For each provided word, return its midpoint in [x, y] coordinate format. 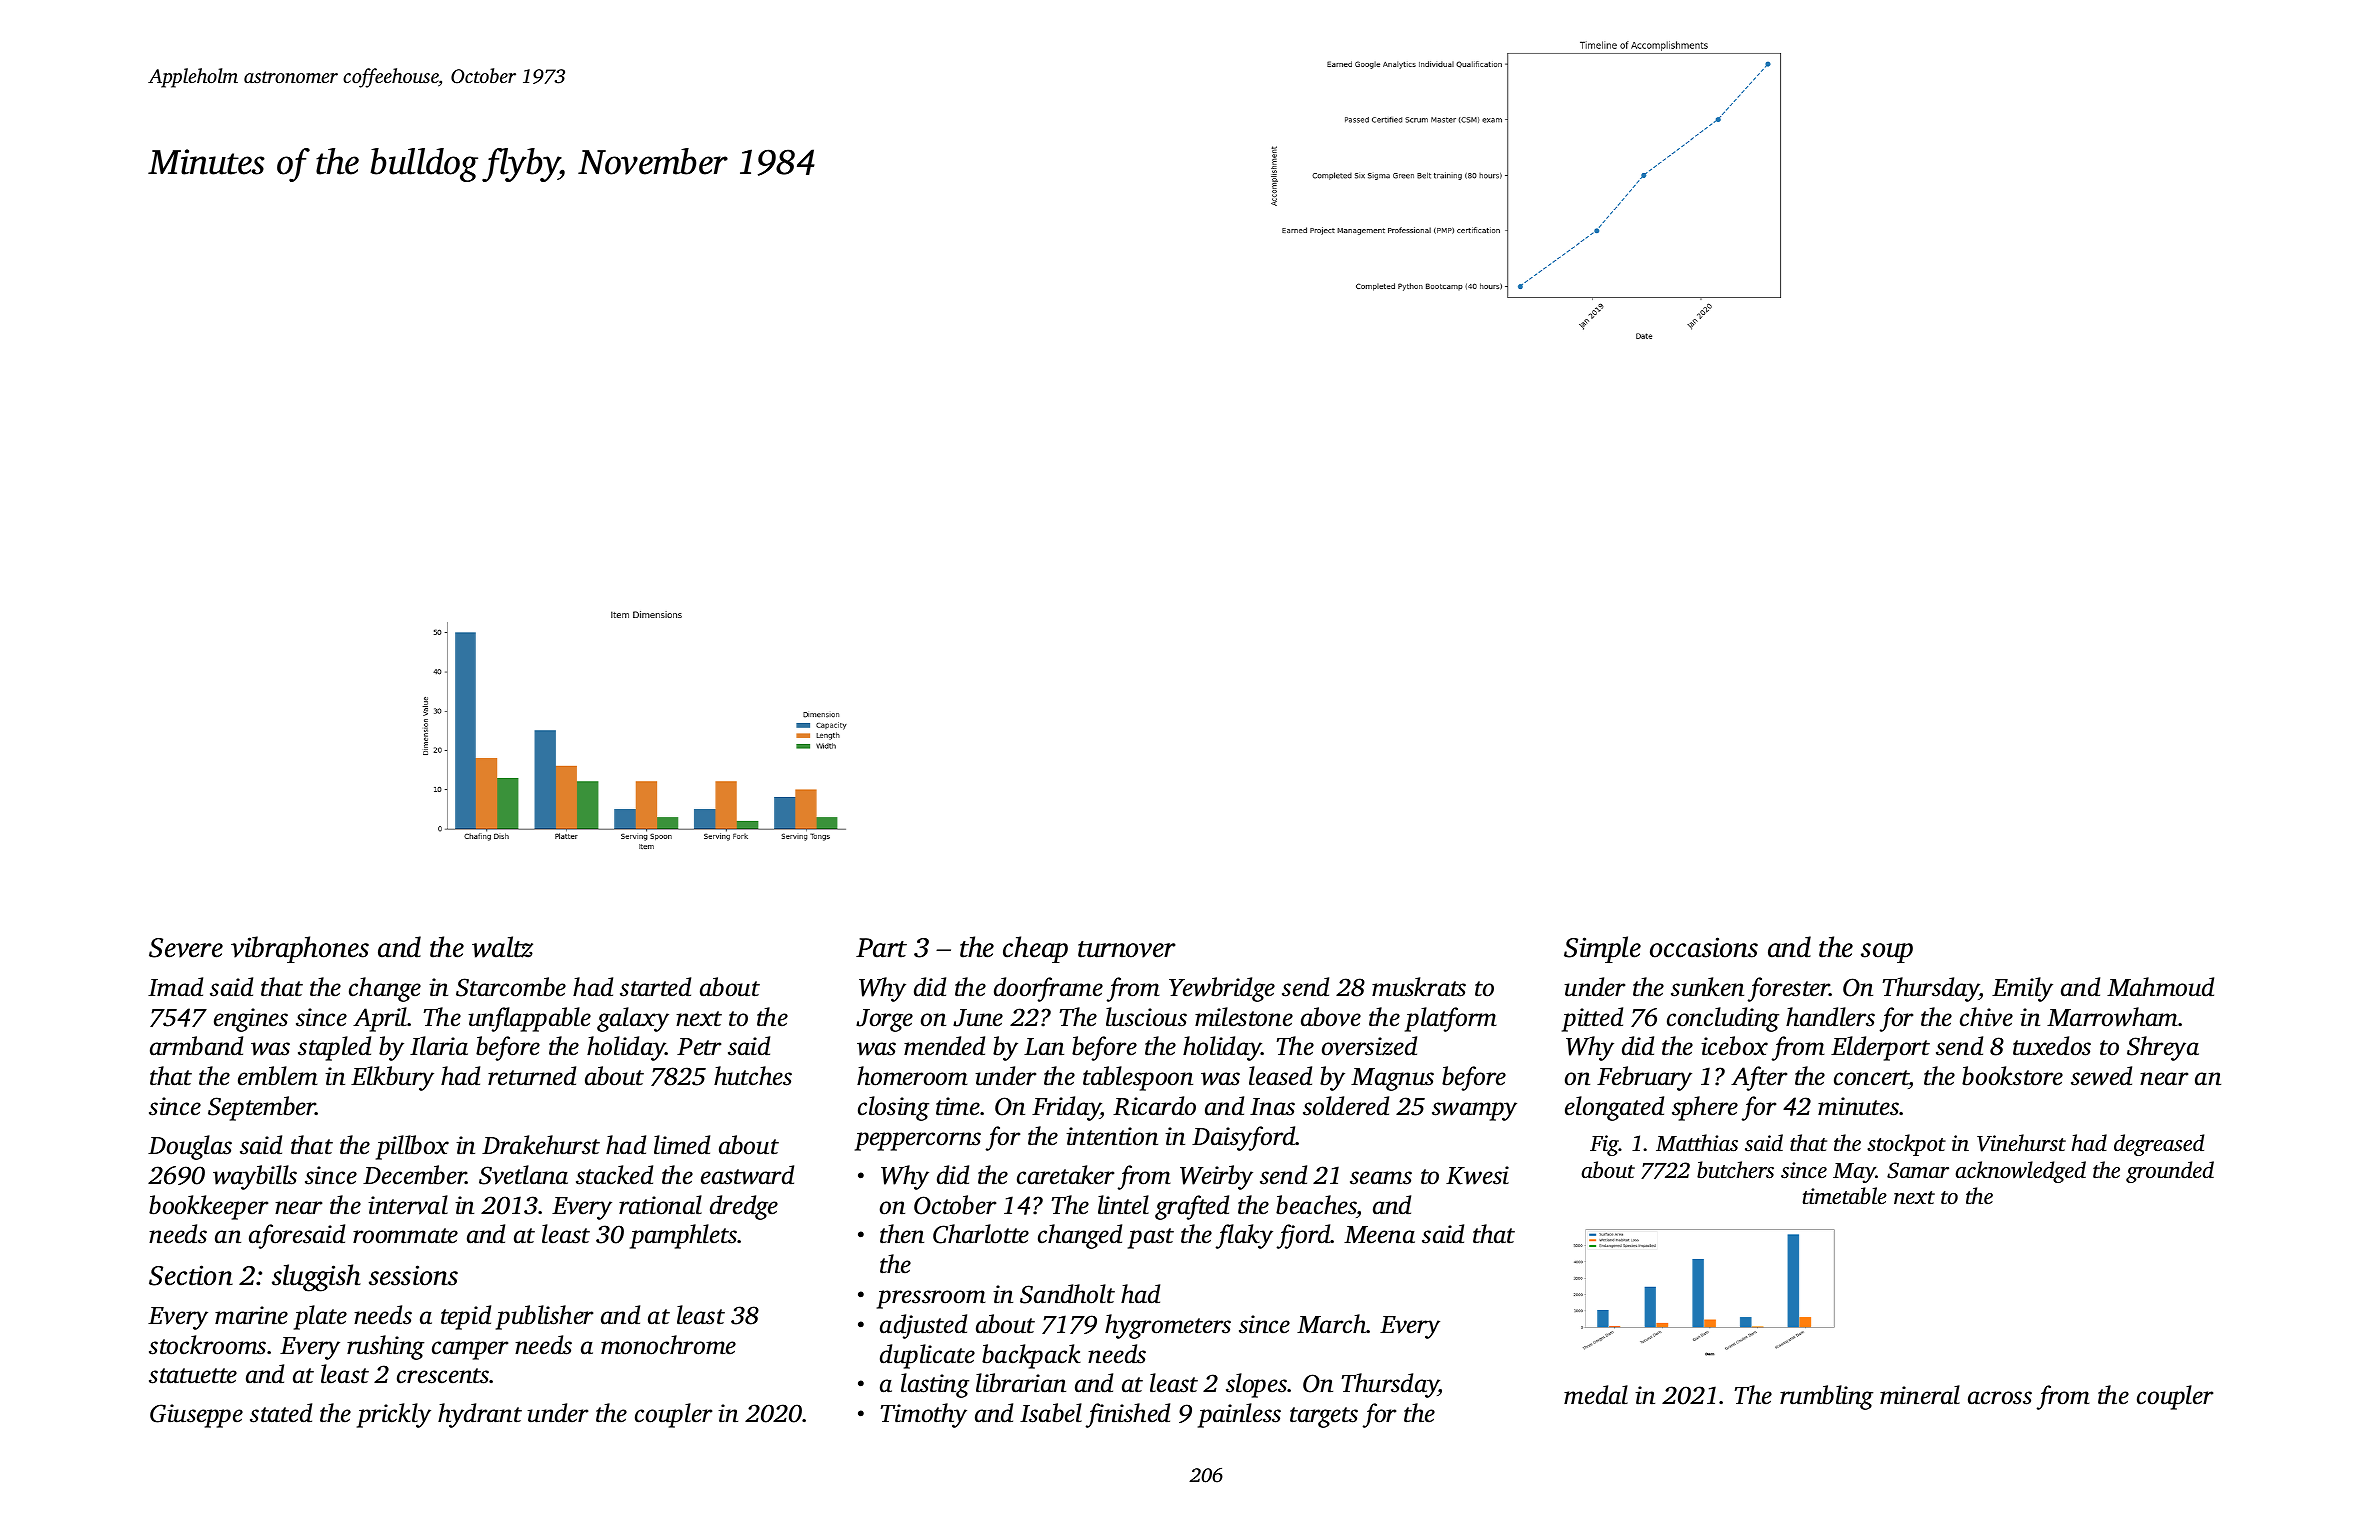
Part [881, 948]
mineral [1920, 1395]
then [902, 1234]
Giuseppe [196, 1416]
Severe [186, 948]
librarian [1021, 1383]
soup [1887, 953]
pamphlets [684, 1236]
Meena [1379, 1235]
